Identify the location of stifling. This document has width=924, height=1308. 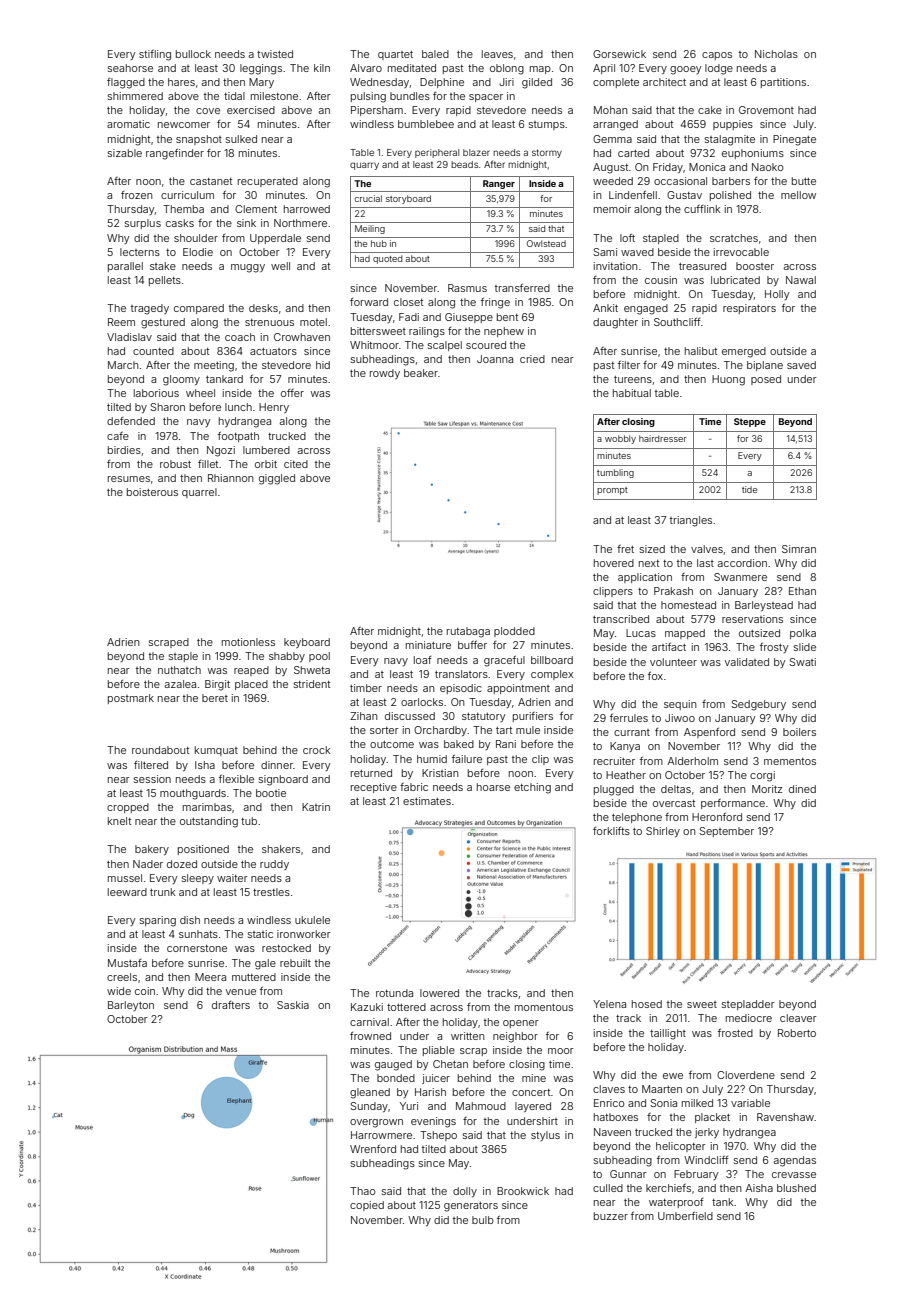
(155, 55).
